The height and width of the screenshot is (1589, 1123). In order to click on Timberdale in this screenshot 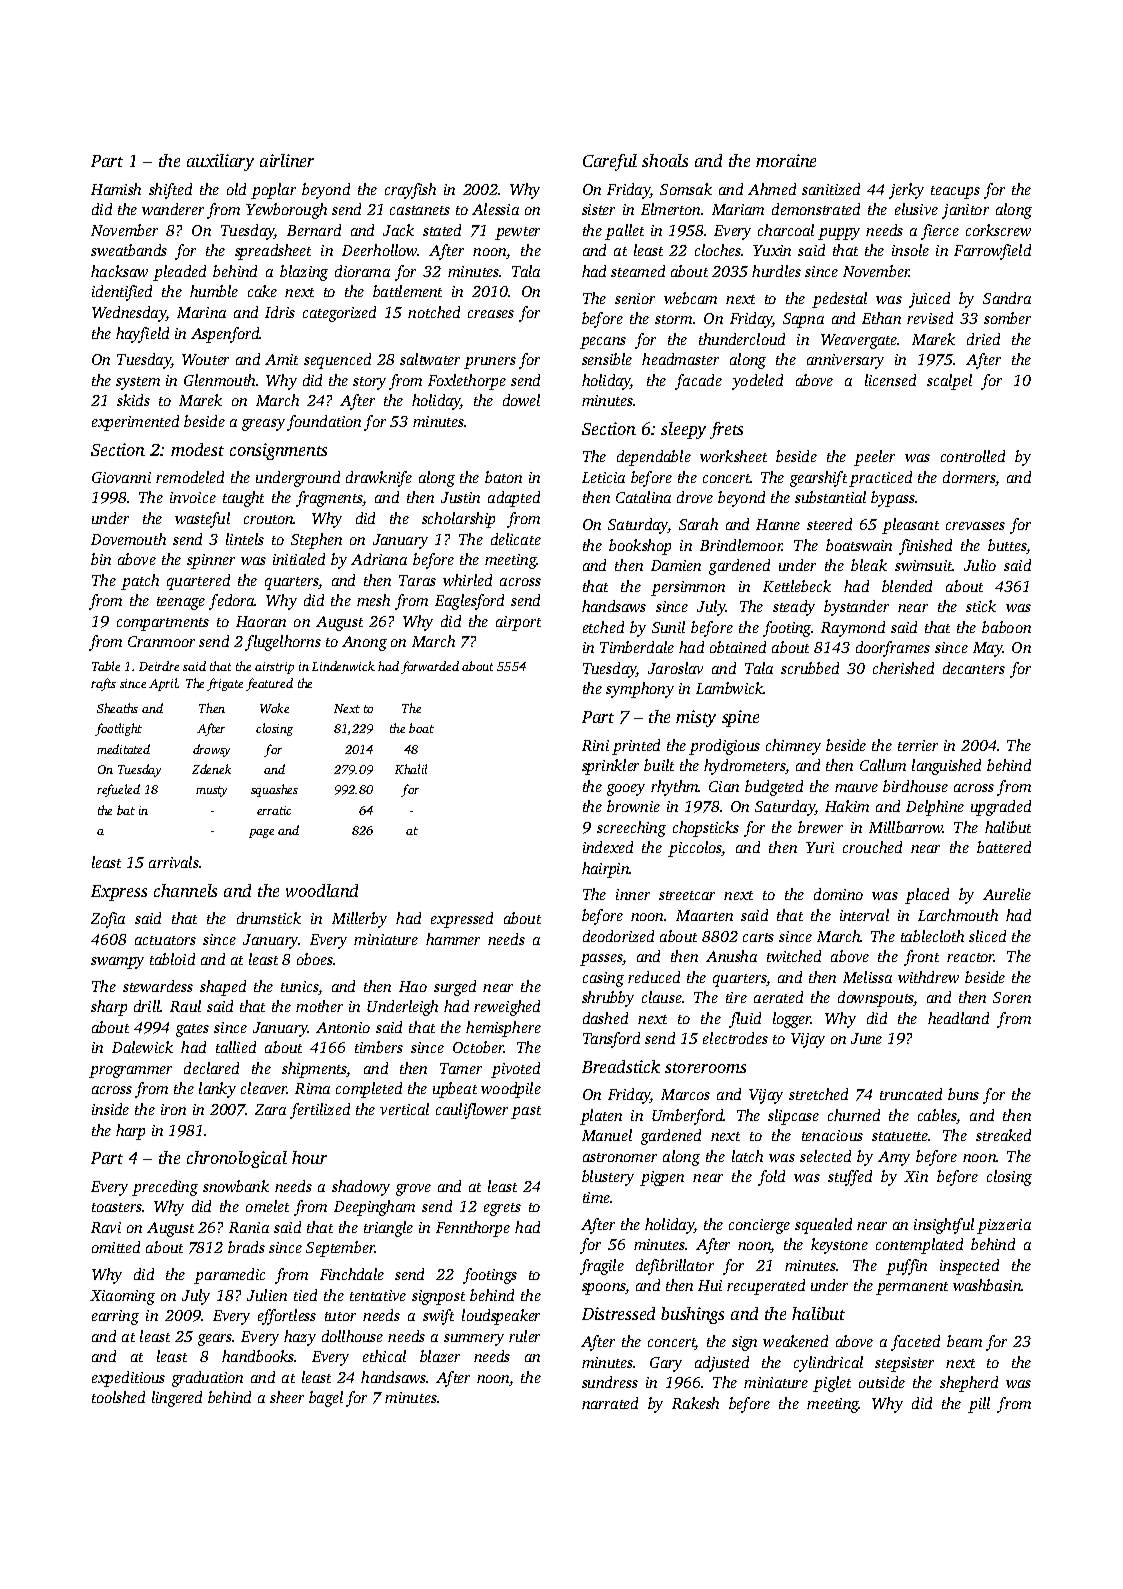, I will do `click(637, 647)`.
